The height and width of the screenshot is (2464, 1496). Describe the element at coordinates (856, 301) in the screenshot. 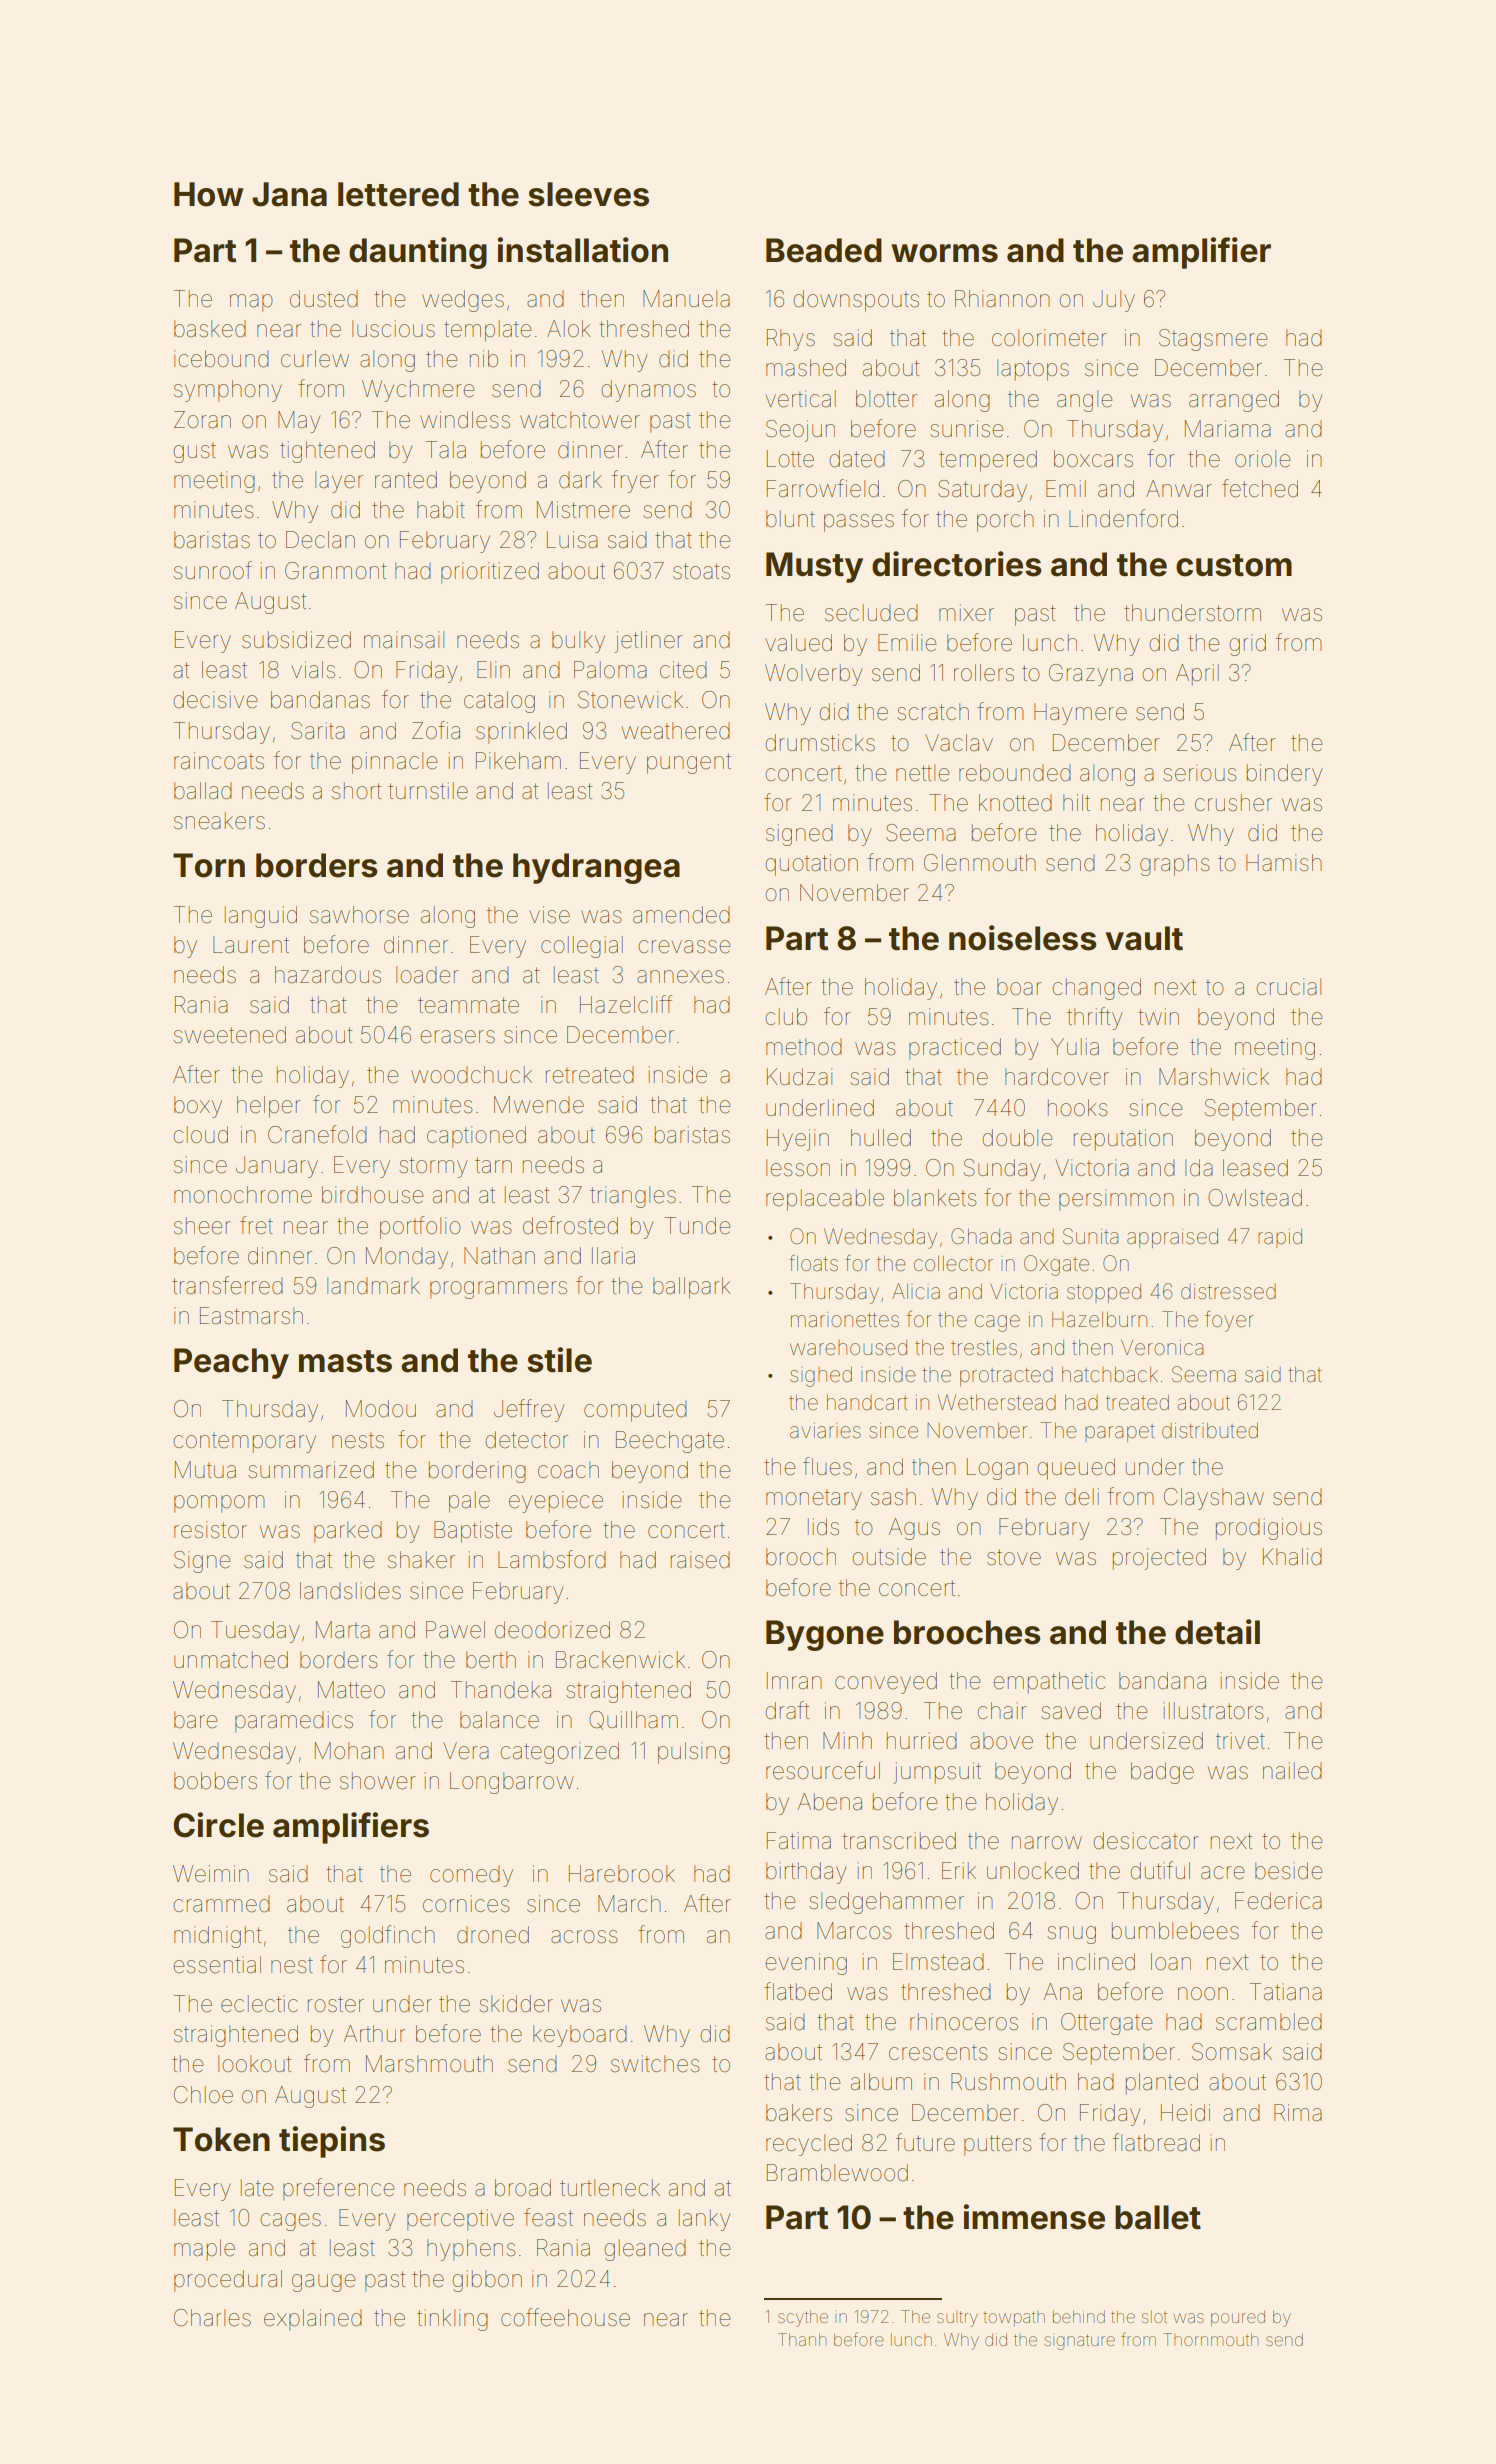

I see `downspouts` at that location.
